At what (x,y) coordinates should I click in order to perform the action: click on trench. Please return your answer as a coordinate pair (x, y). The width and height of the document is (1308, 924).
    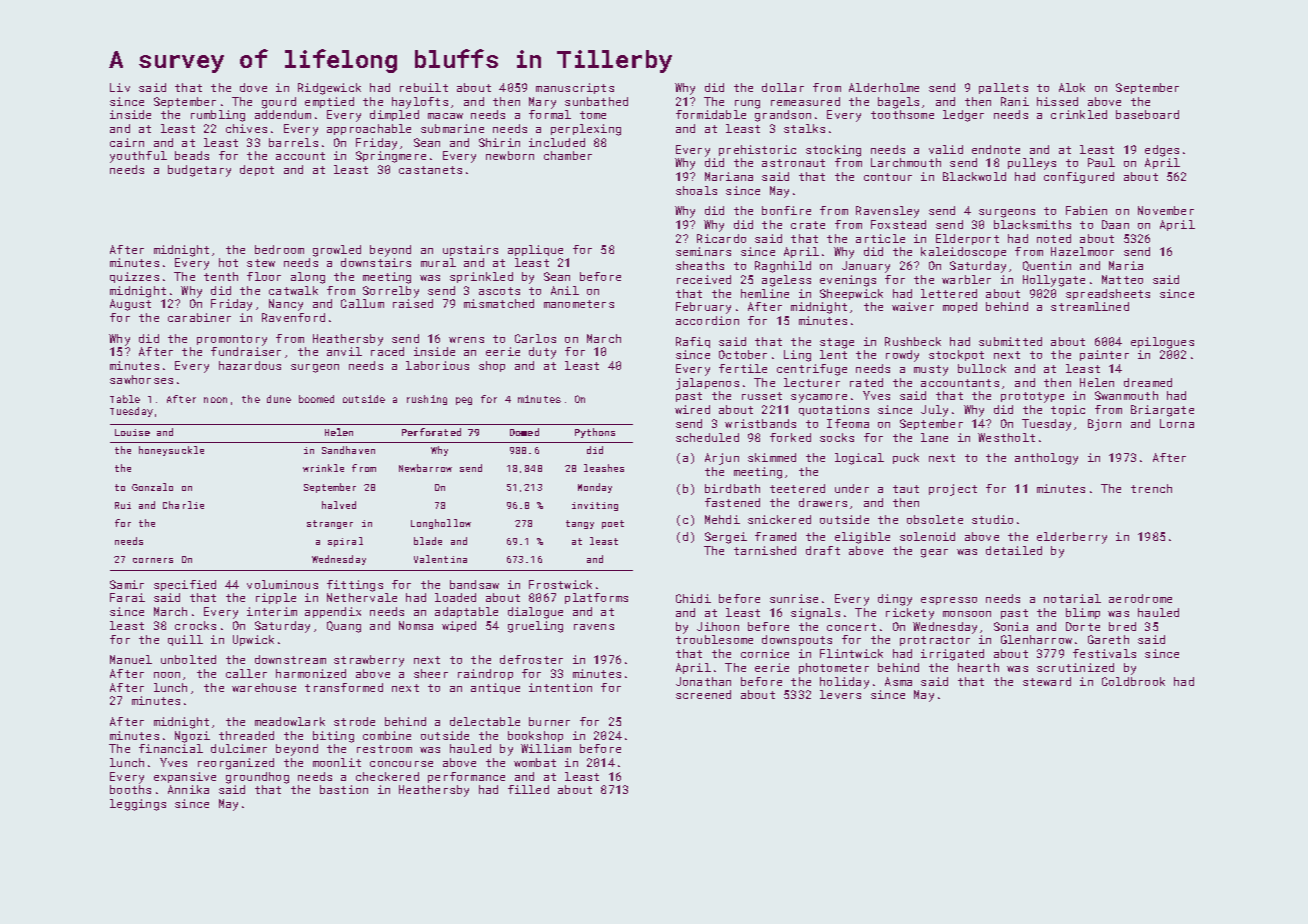
    Looking at the image, I should click on (1151, 488).
